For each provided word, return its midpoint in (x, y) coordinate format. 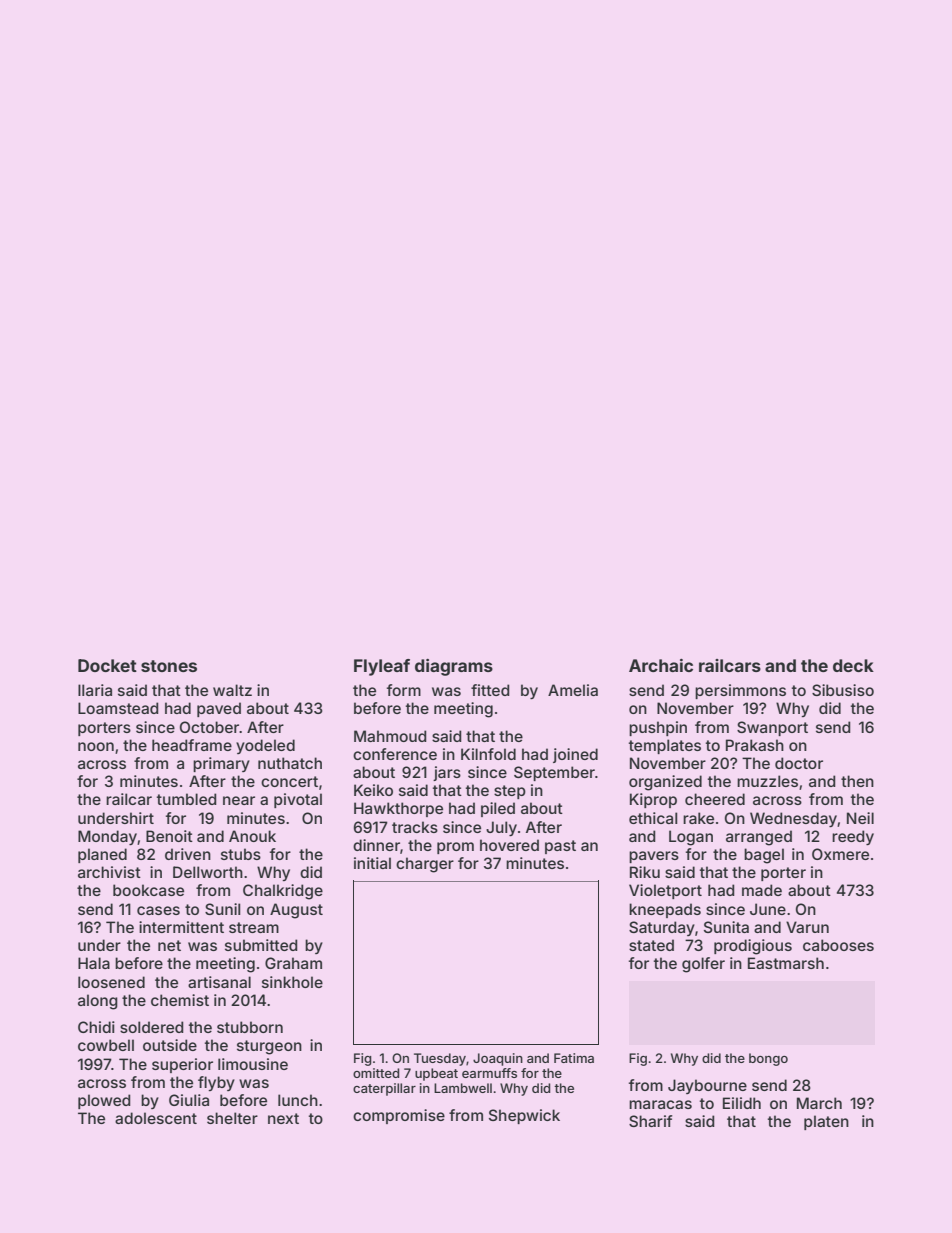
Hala (94, 963)
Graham (293, 963)
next (283, 1118)
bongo (768, 1059)
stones (169, 666)
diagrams (454, 667)
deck (853, 665)
